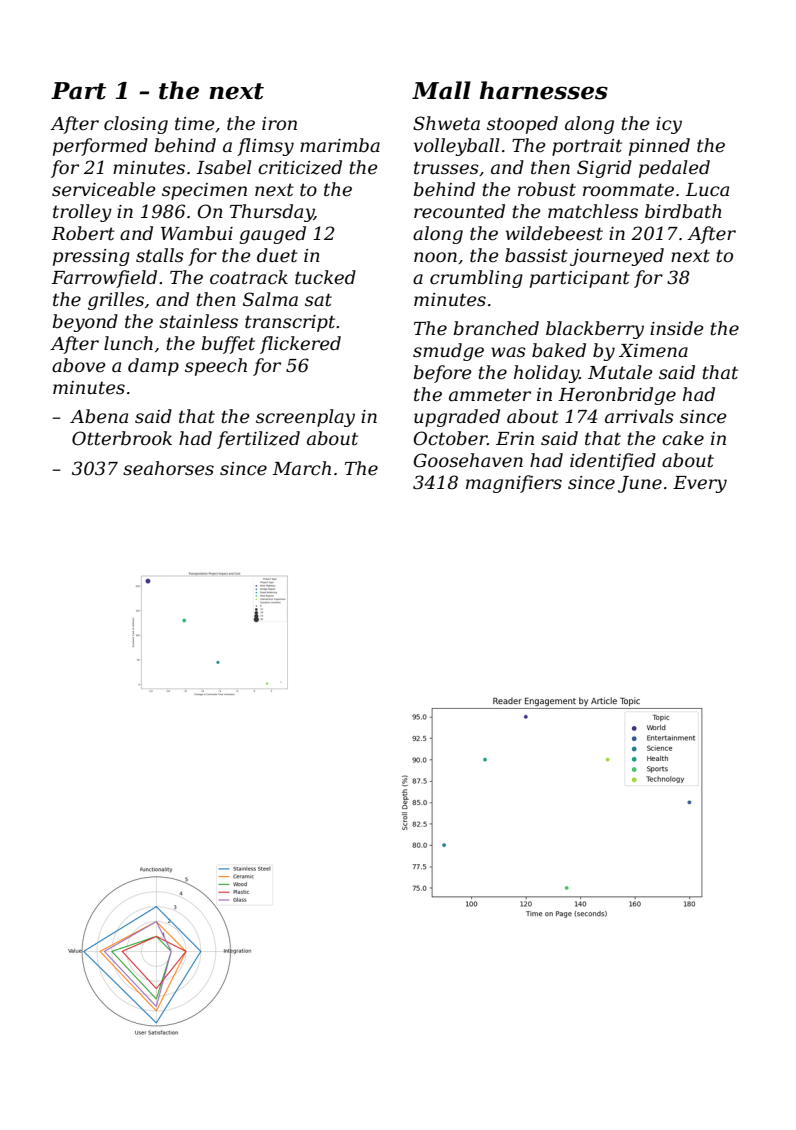  Describe the element at coordinates (441, 90) in the screenshot. I see `Mall` at that location.
